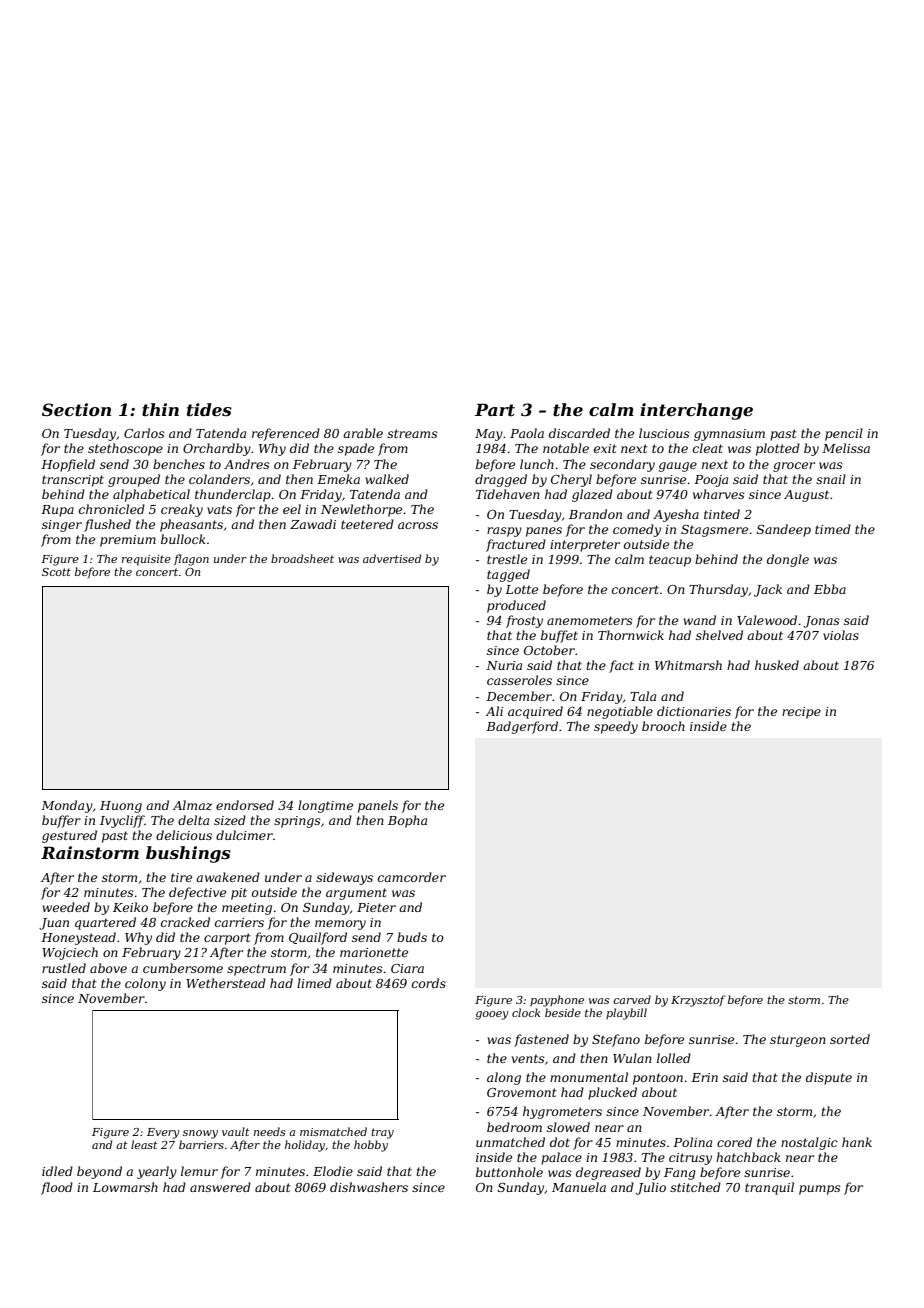 This image has width=924, height=1308. I want to click on Part, so click(495, 409).
